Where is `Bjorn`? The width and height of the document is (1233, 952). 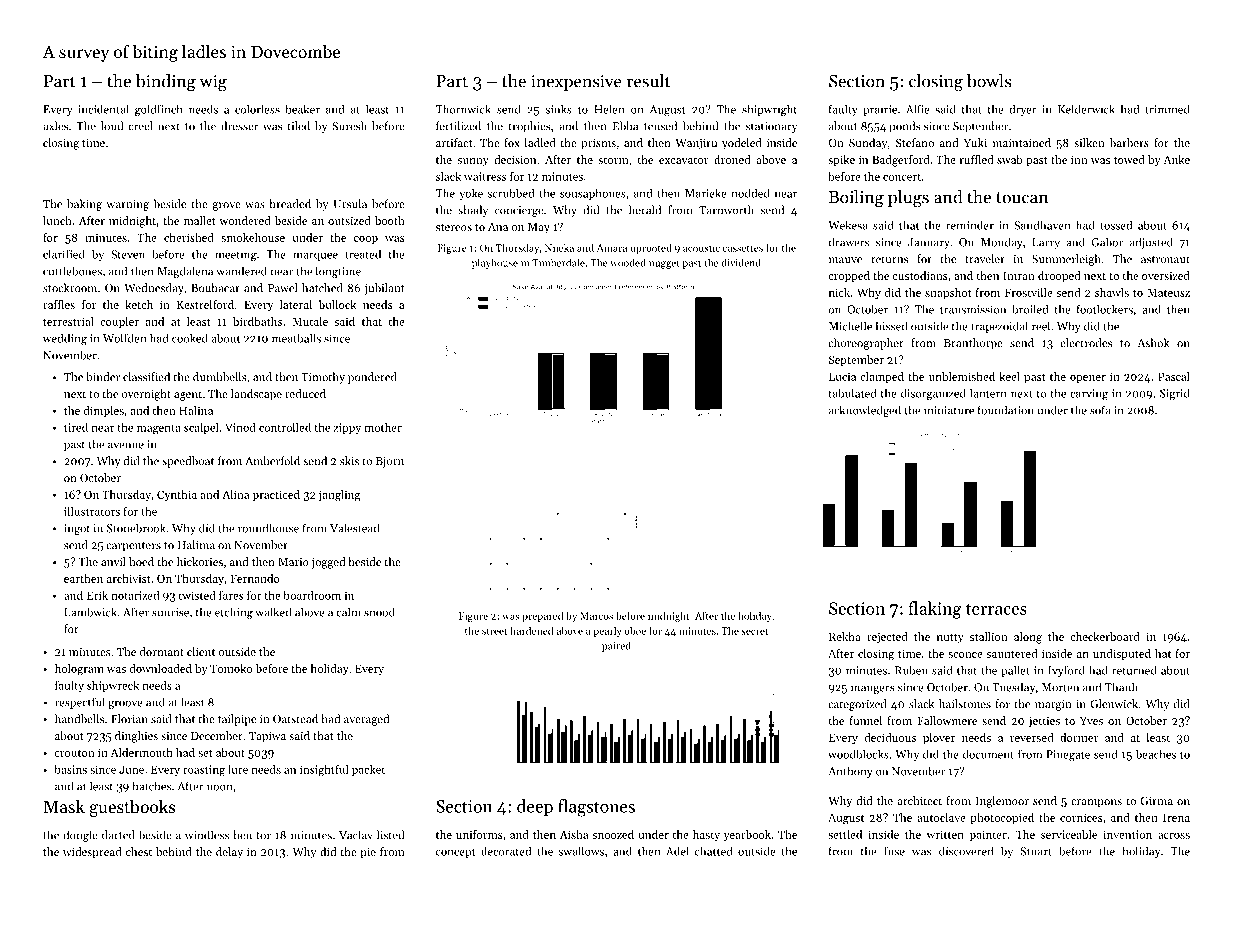
Bjorn is located at coordinates (390, 462).
